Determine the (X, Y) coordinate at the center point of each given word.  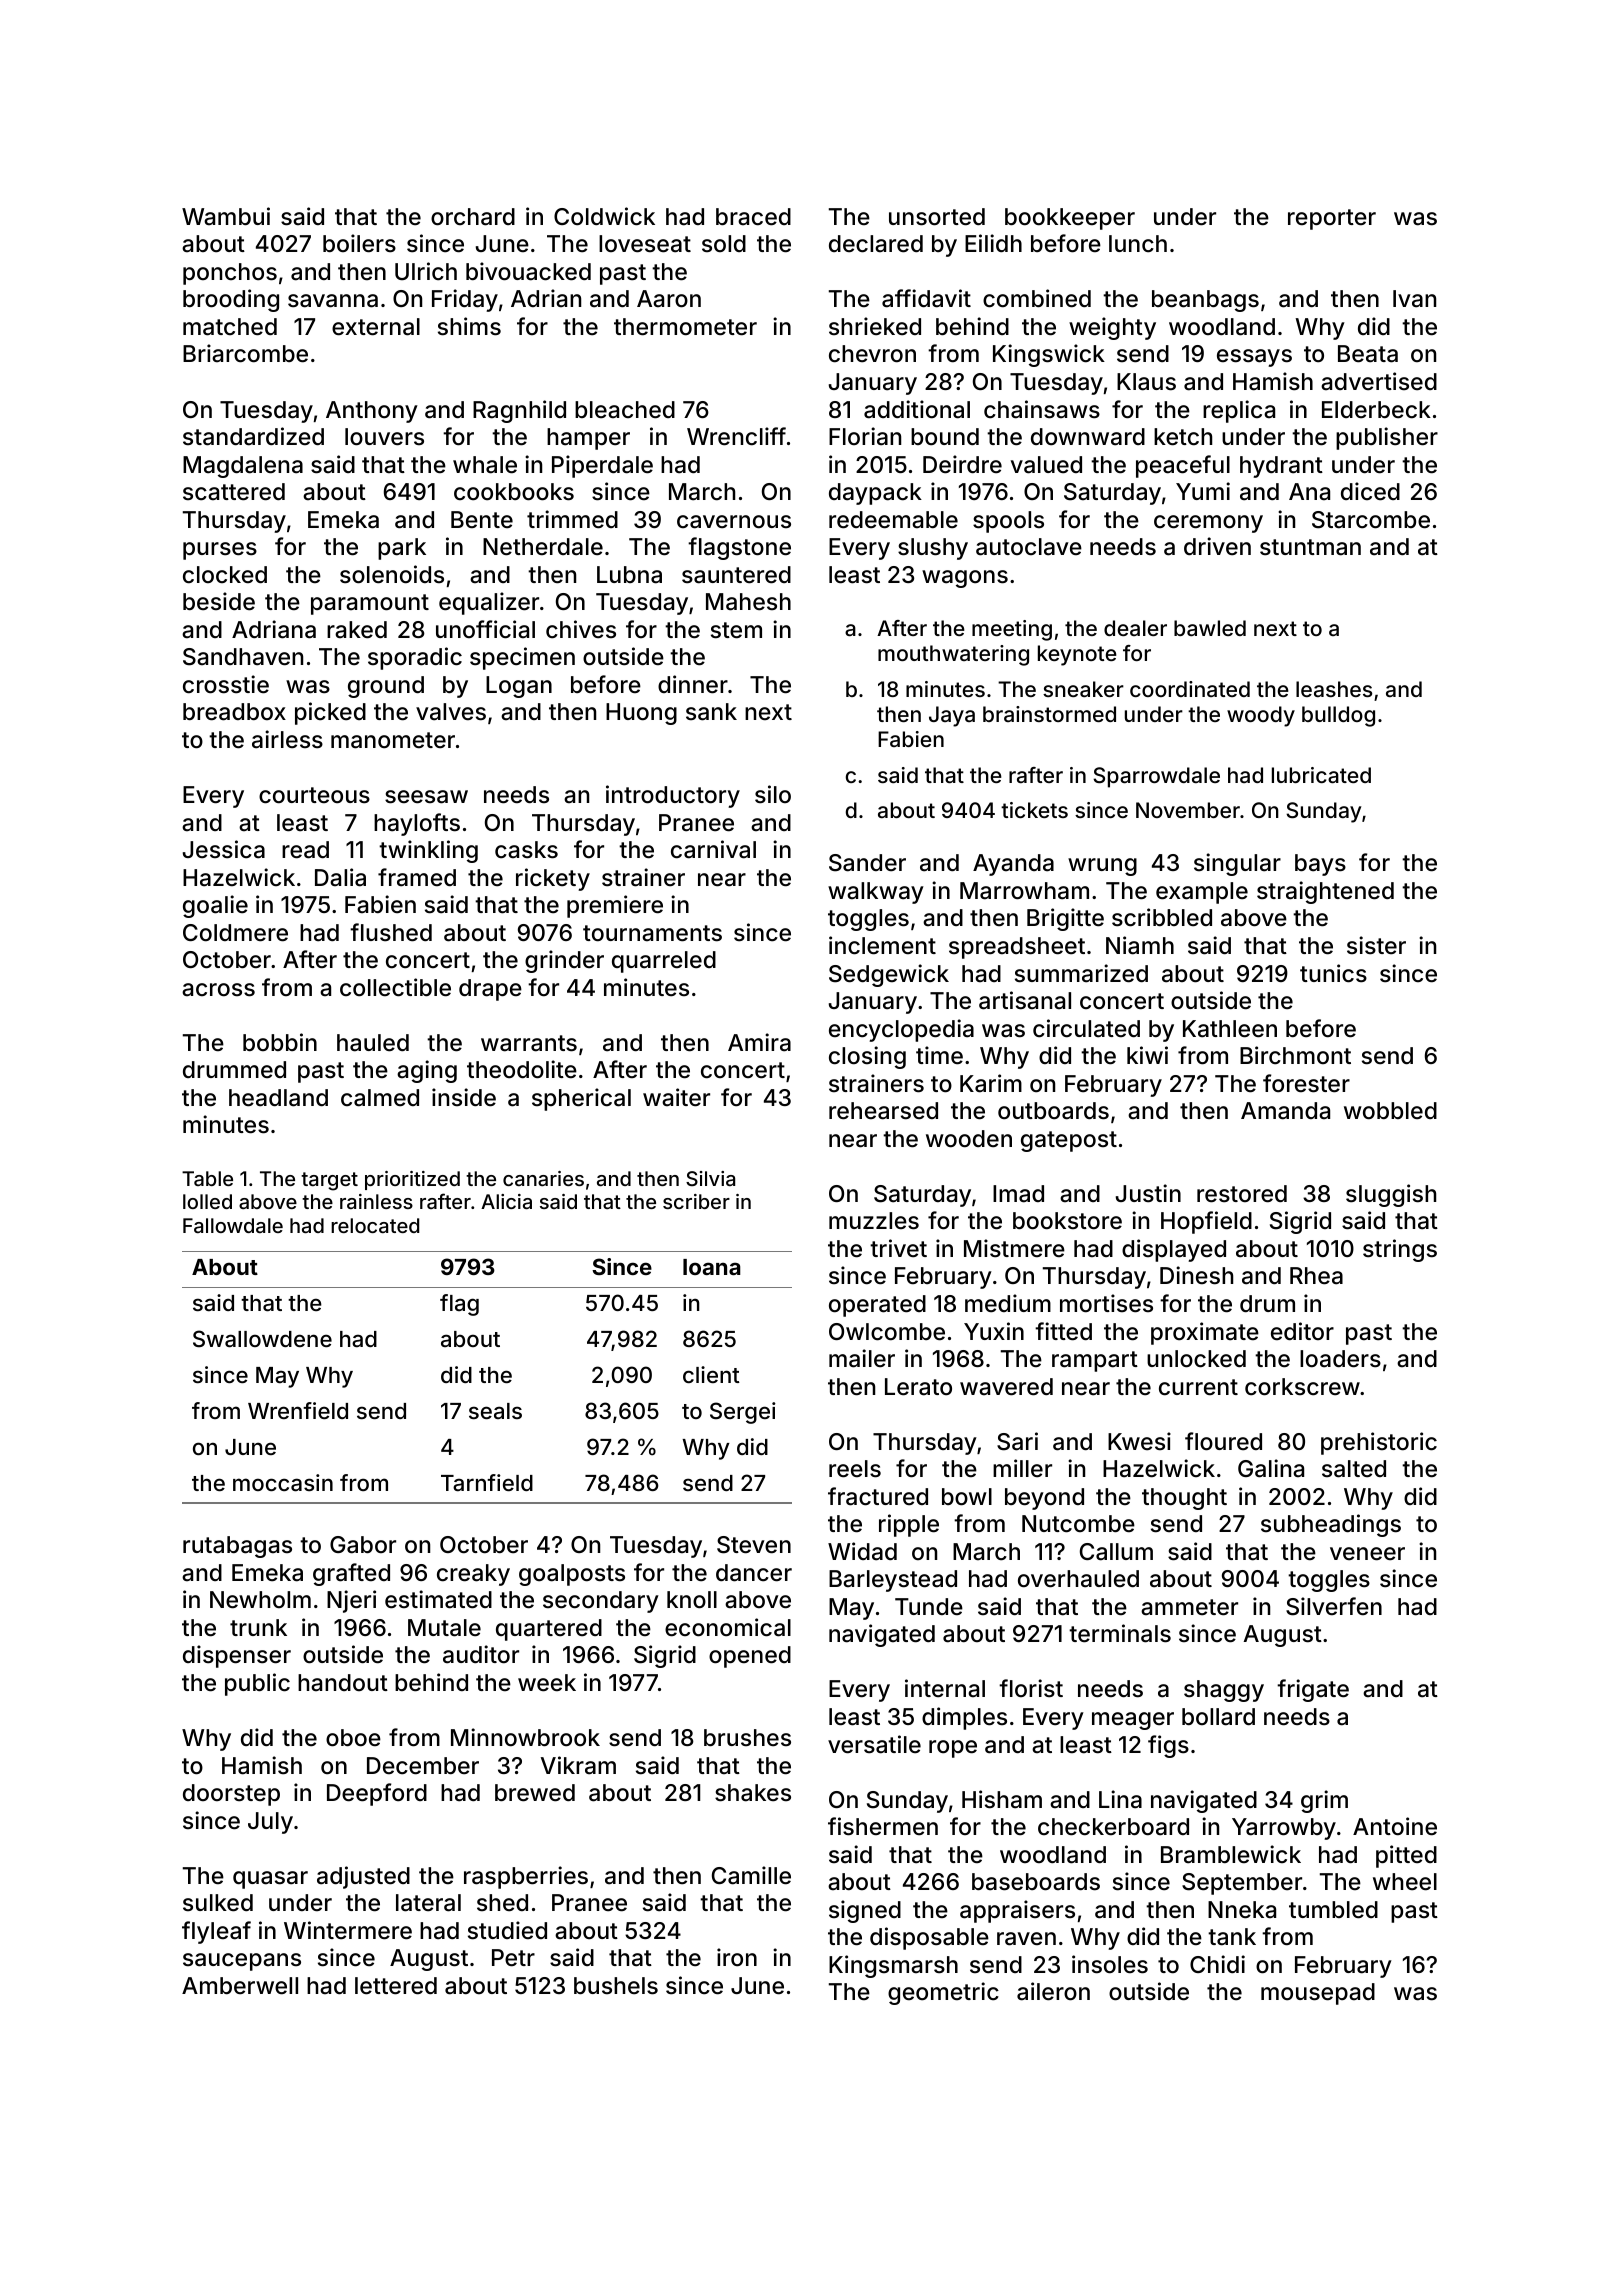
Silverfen (1334, 1606)
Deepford (377, 1794)
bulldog (1338, 716)
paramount (370, 604)
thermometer (685, 327)
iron (737, 1957)
